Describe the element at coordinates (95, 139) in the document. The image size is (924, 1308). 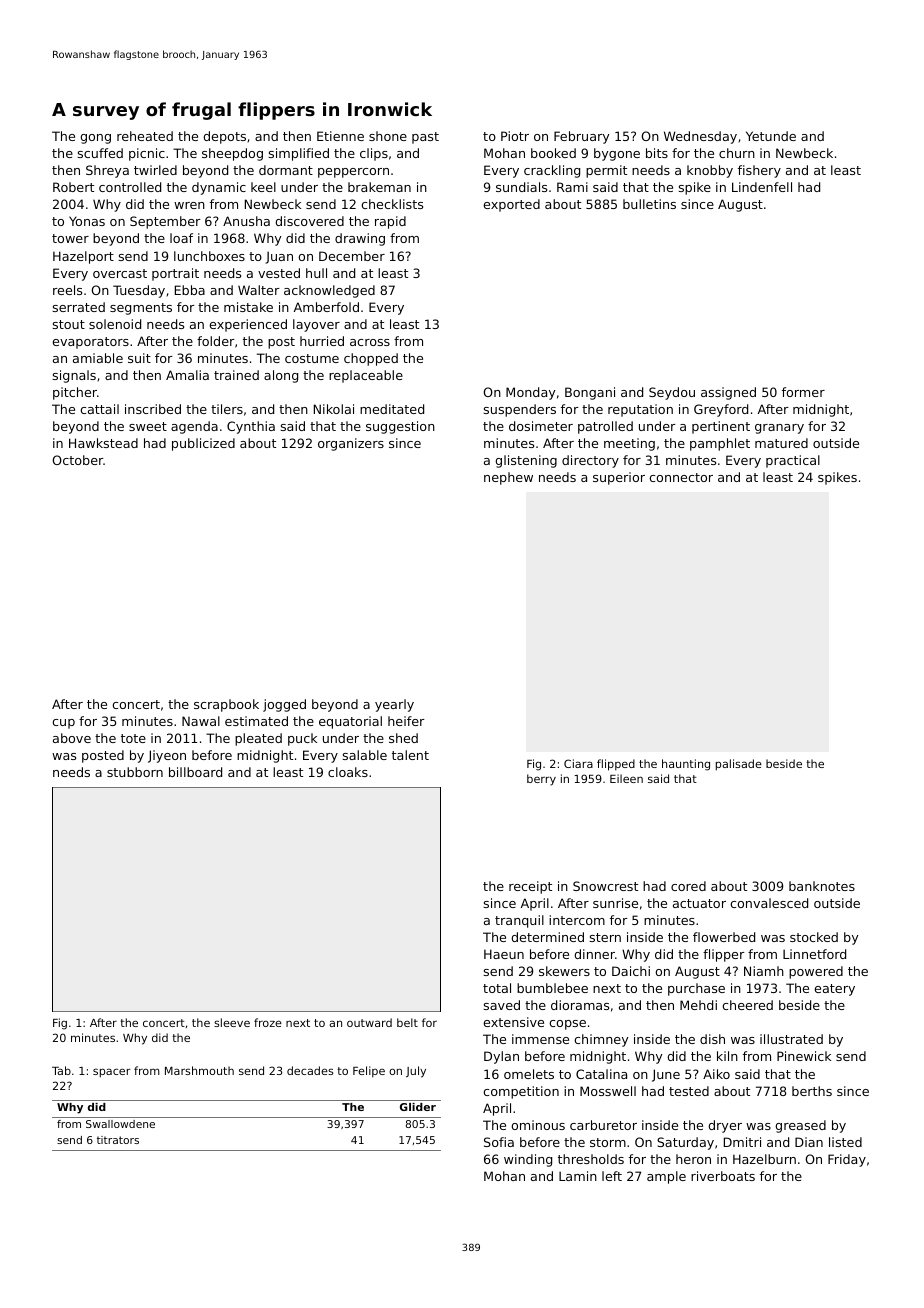
I see `gong` at that location.
